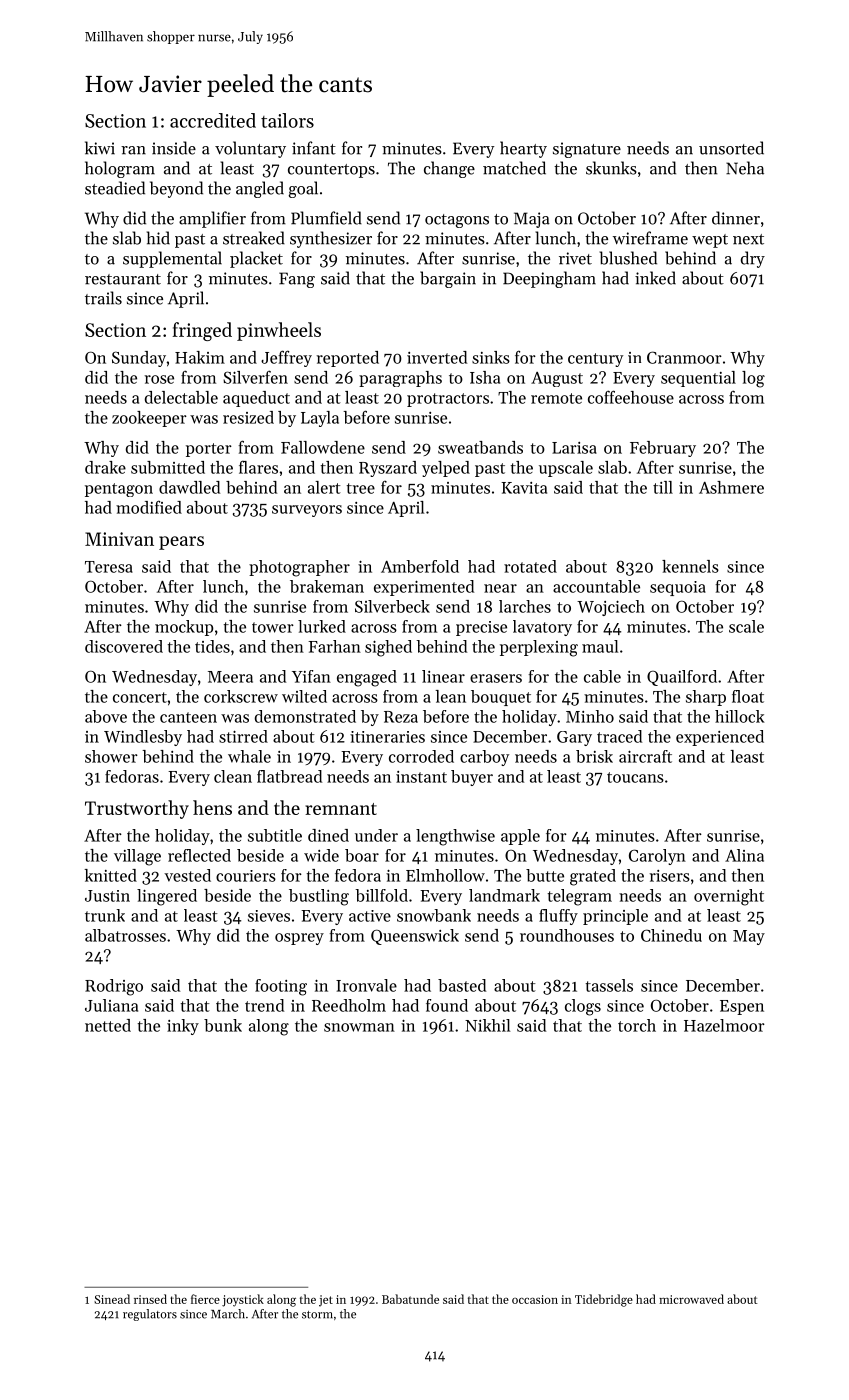 This image has width=849, height=1400. What do you see at coordinates (731, 487) in the image?
I see `Ashmere` at bounding box center [731, 487].
